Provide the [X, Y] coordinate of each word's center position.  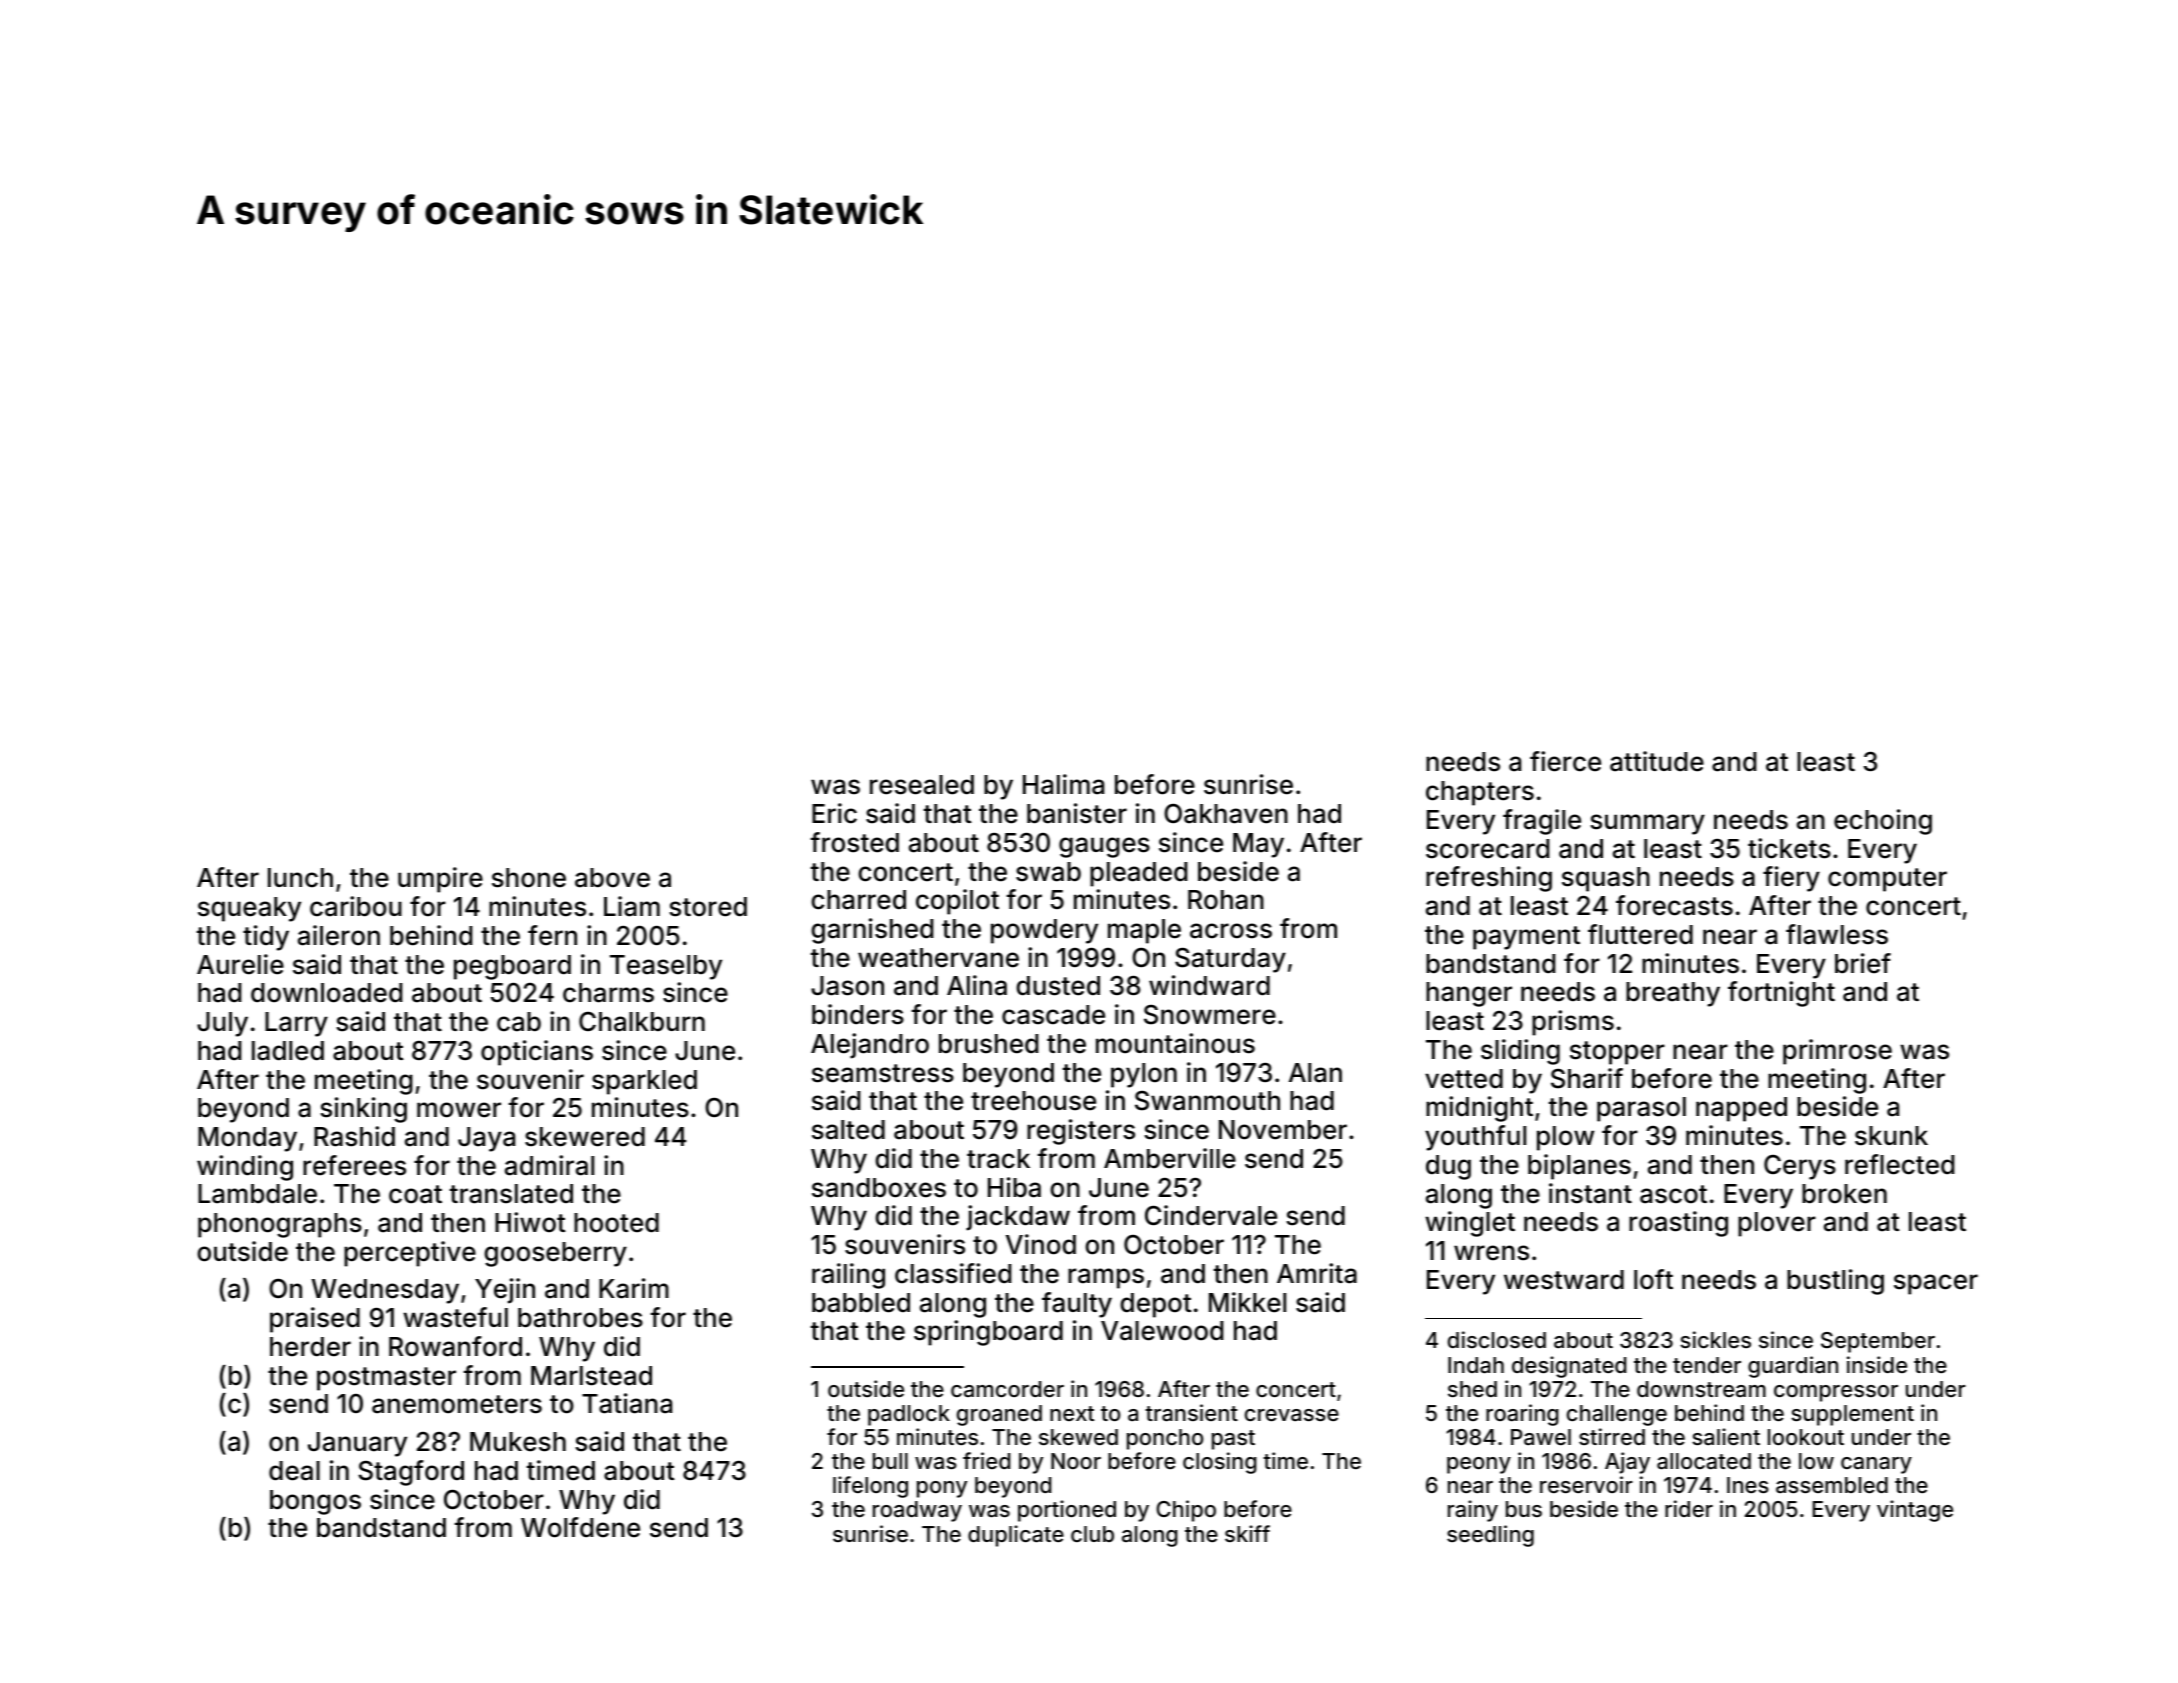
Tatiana [627, 1403]
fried [986, 1460]
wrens [1491, 1253]
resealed [922, 785]
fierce [1565, 761]
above [612, 878]
